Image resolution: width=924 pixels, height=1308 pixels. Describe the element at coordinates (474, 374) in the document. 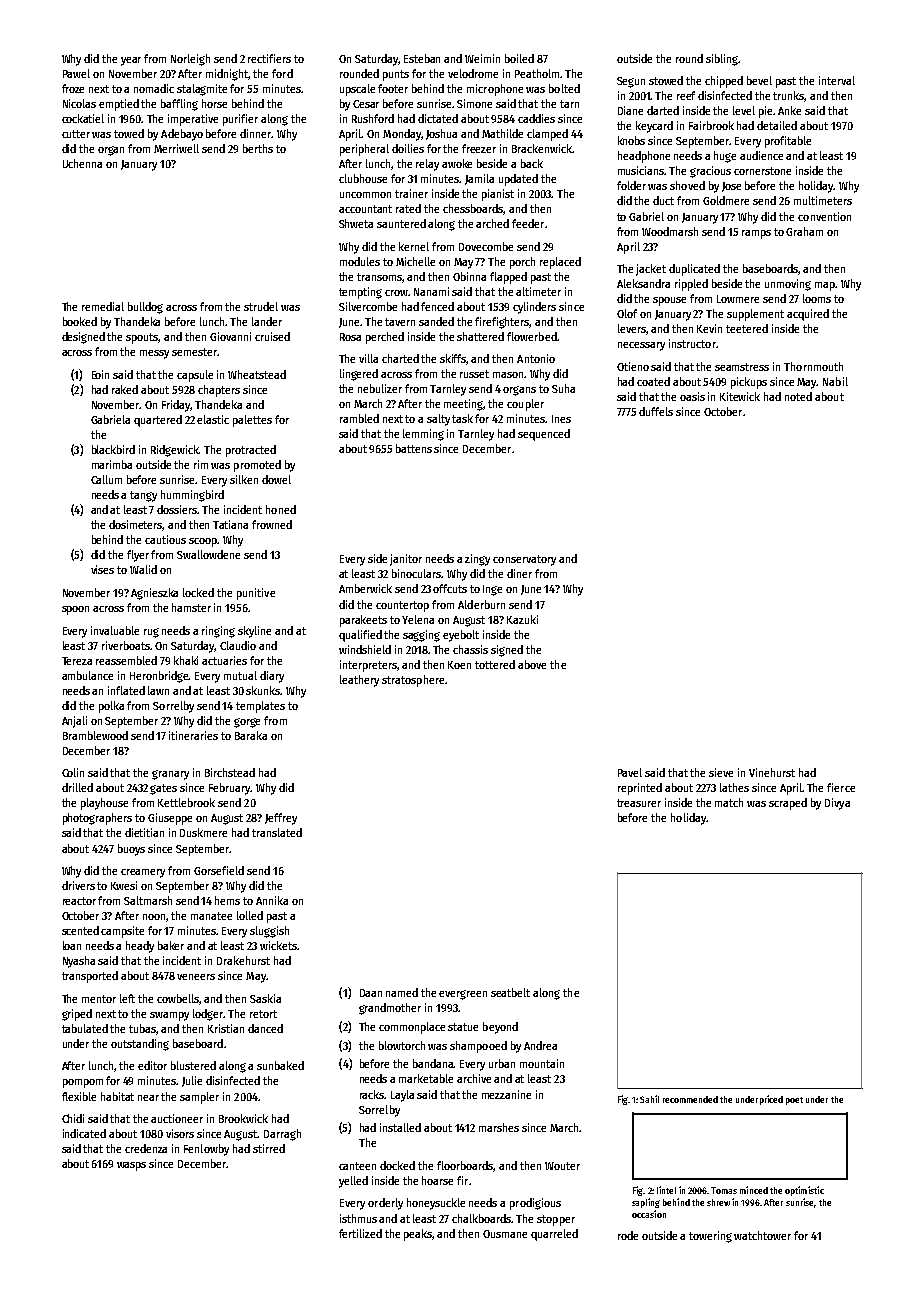

I see `russet` at that location.
